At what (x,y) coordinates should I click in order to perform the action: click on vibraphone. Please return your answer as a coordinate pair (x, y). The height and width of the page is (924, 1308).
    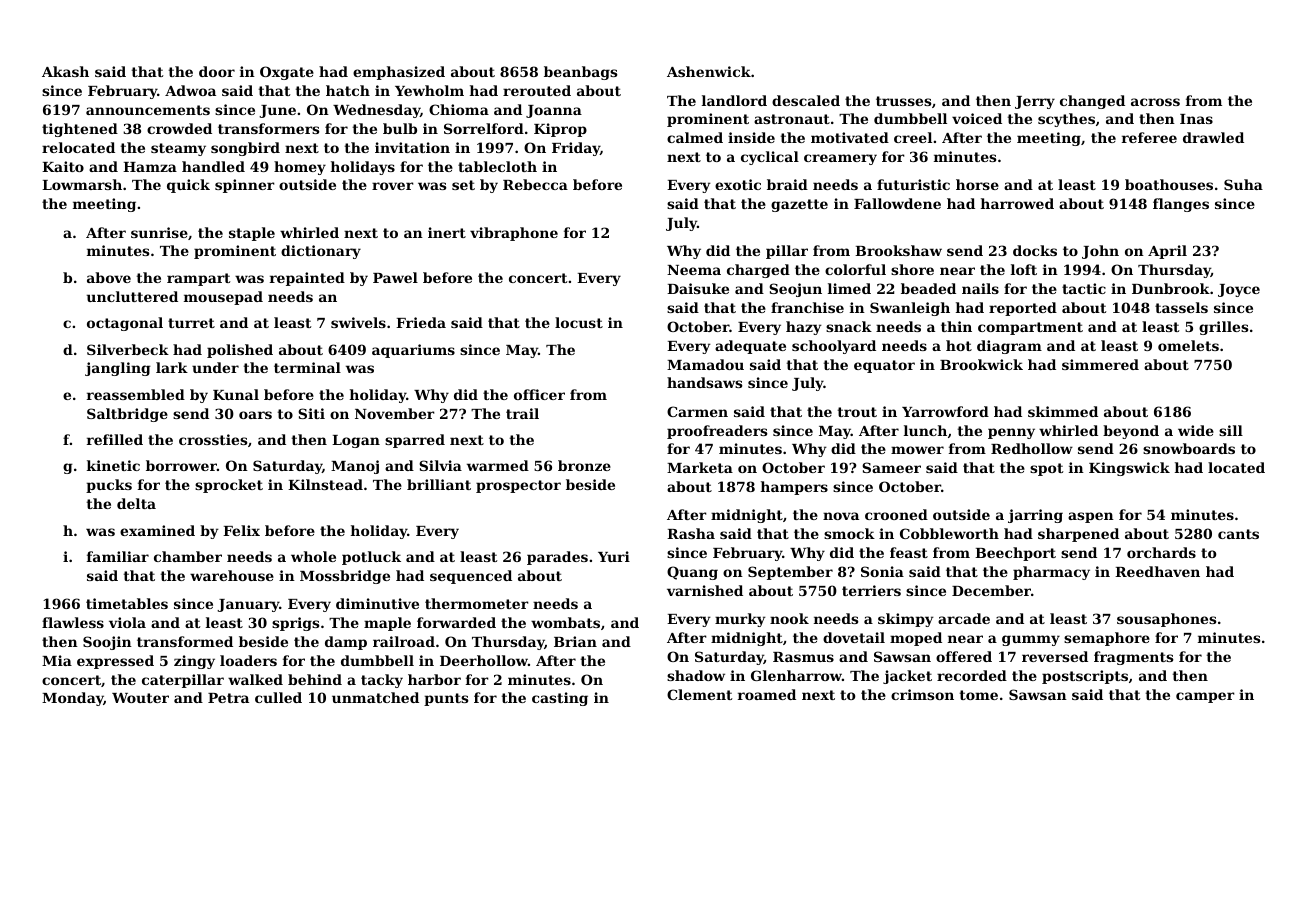
    Looking at the image, I should click on (514, 234).
